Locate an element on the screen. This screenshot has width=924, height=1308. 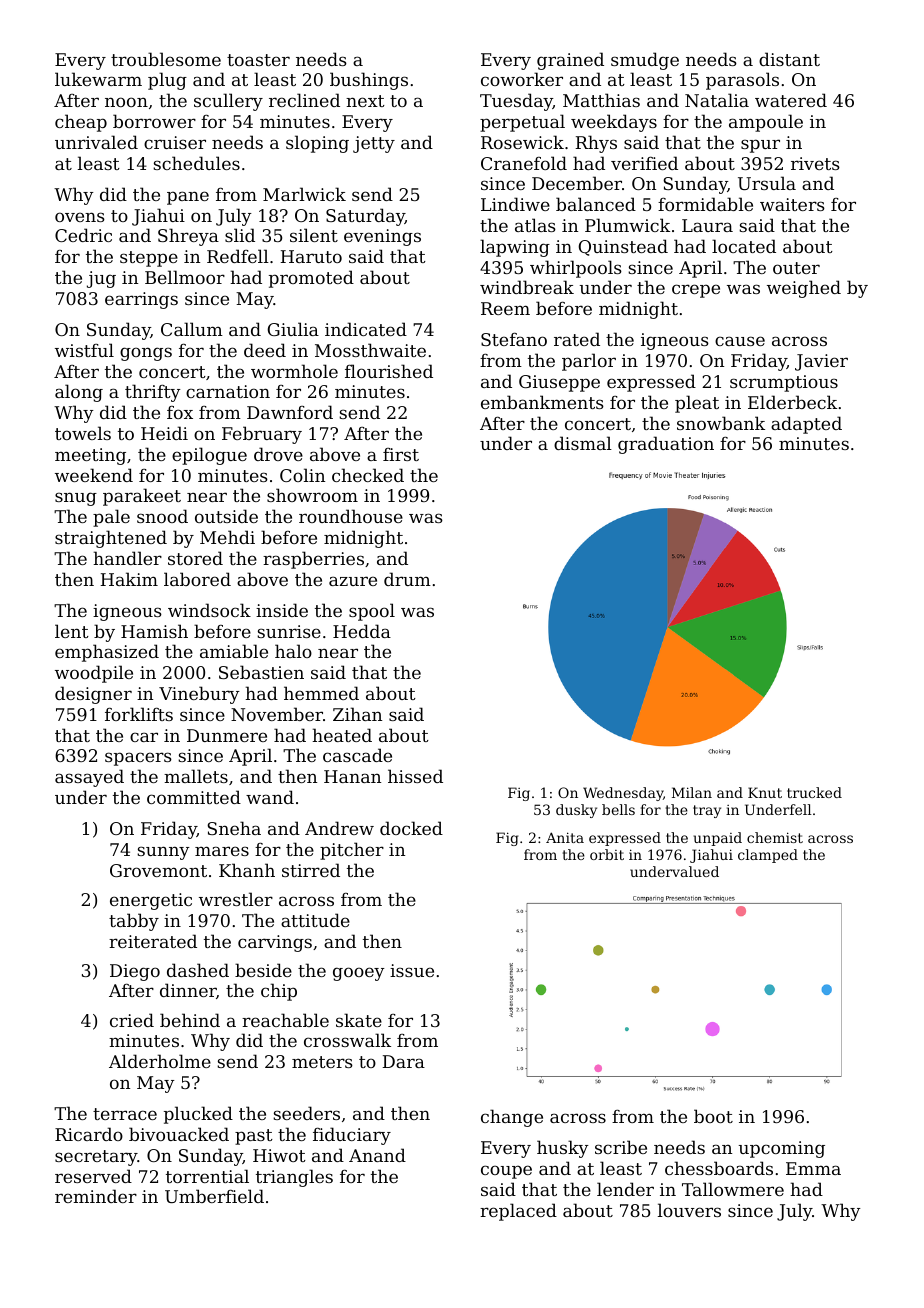
Umberfield is located at coordinates (214, 1196).
